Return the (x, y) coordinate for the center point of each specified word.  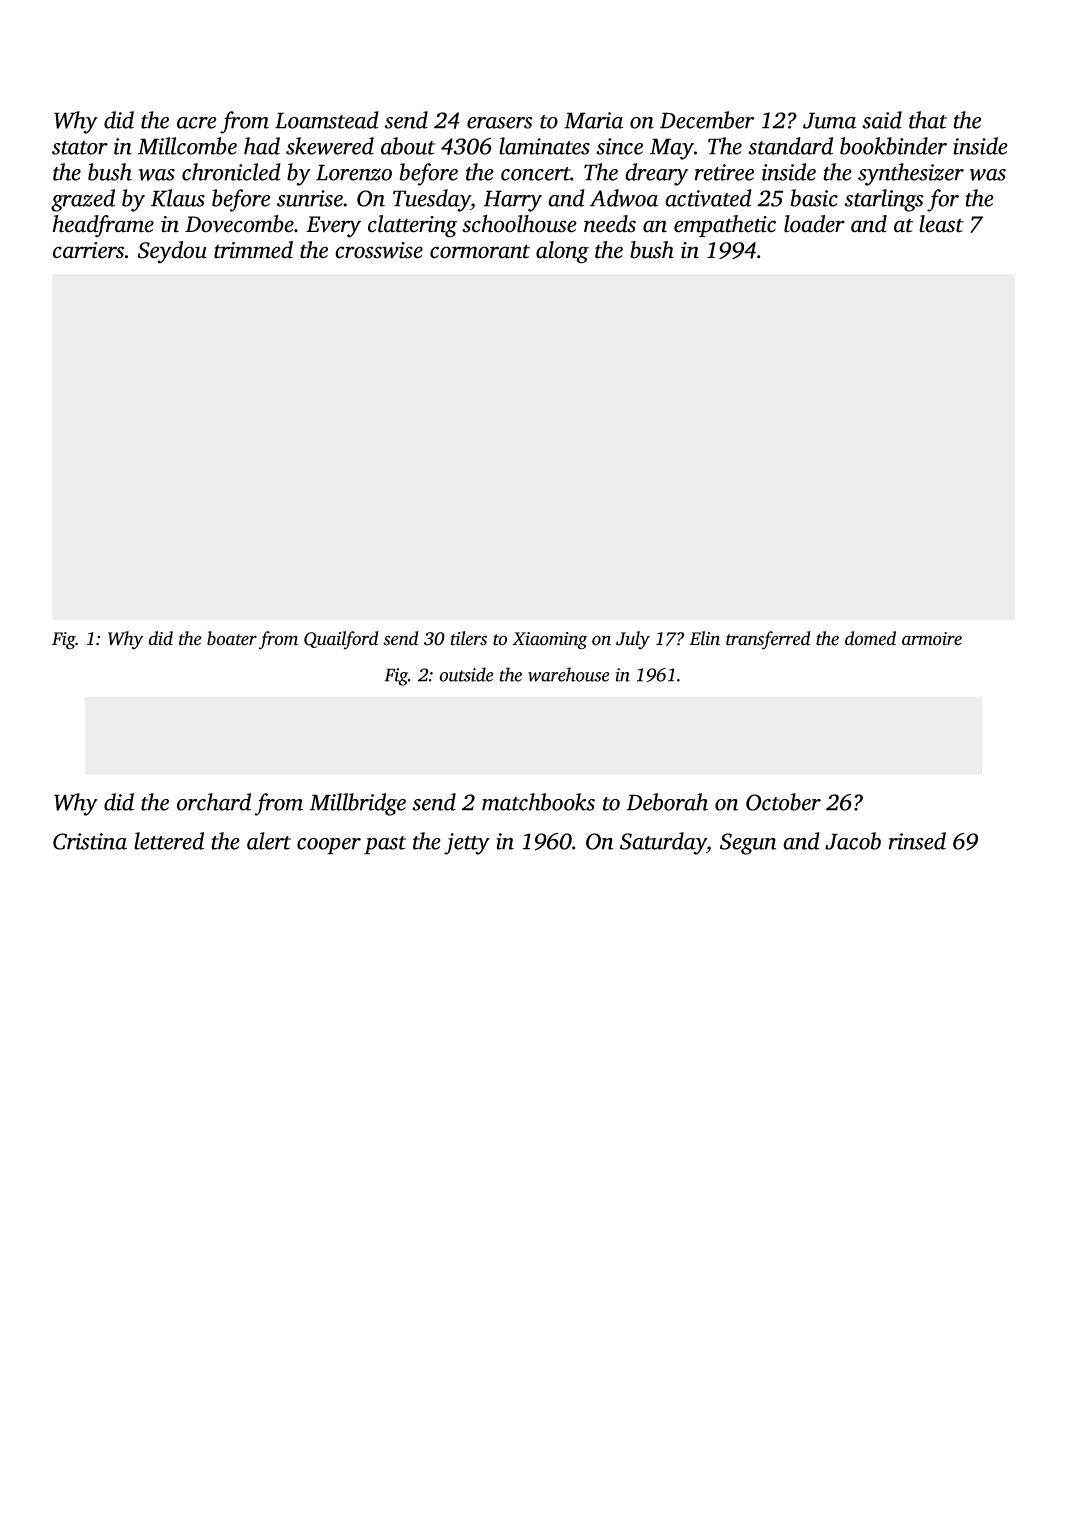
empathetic (725, 226)
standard (790, 146)
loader (814, 224)
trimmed (253, 250)
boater (232, 638)
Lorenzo (354, 172)
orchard (214, 802)
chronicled (231, 172)
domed (870, 638)
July (633, 640)
